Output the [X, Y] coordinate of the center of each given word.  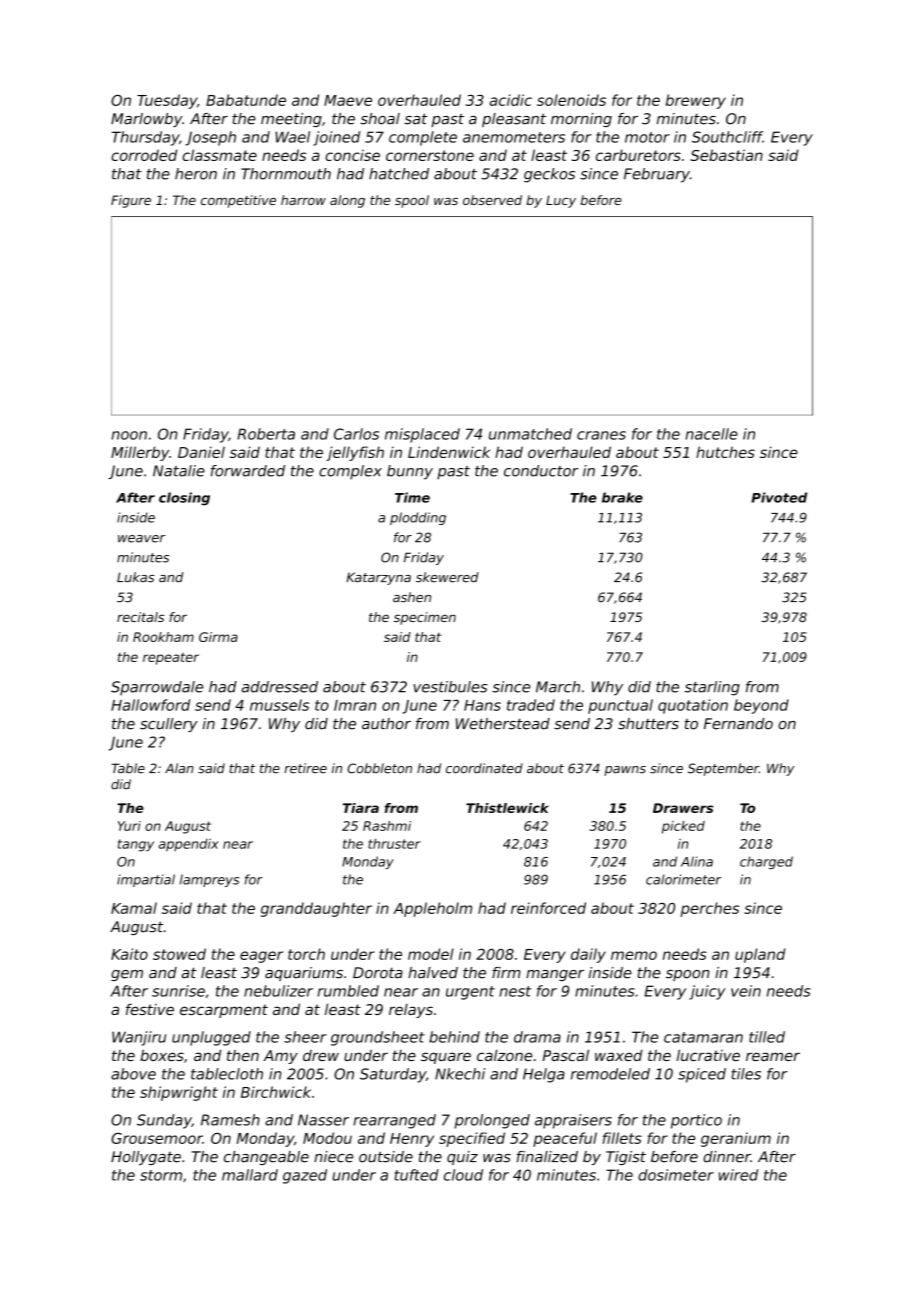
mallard [250, 1175]
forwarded [248, 471]
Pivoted [779, 497]
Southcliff [727, 137]
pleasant [514, 120]
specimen [425, 618]
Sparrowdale [157, 688]
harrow [303, 200]
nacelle [711, 434]
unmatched [530, 434]
